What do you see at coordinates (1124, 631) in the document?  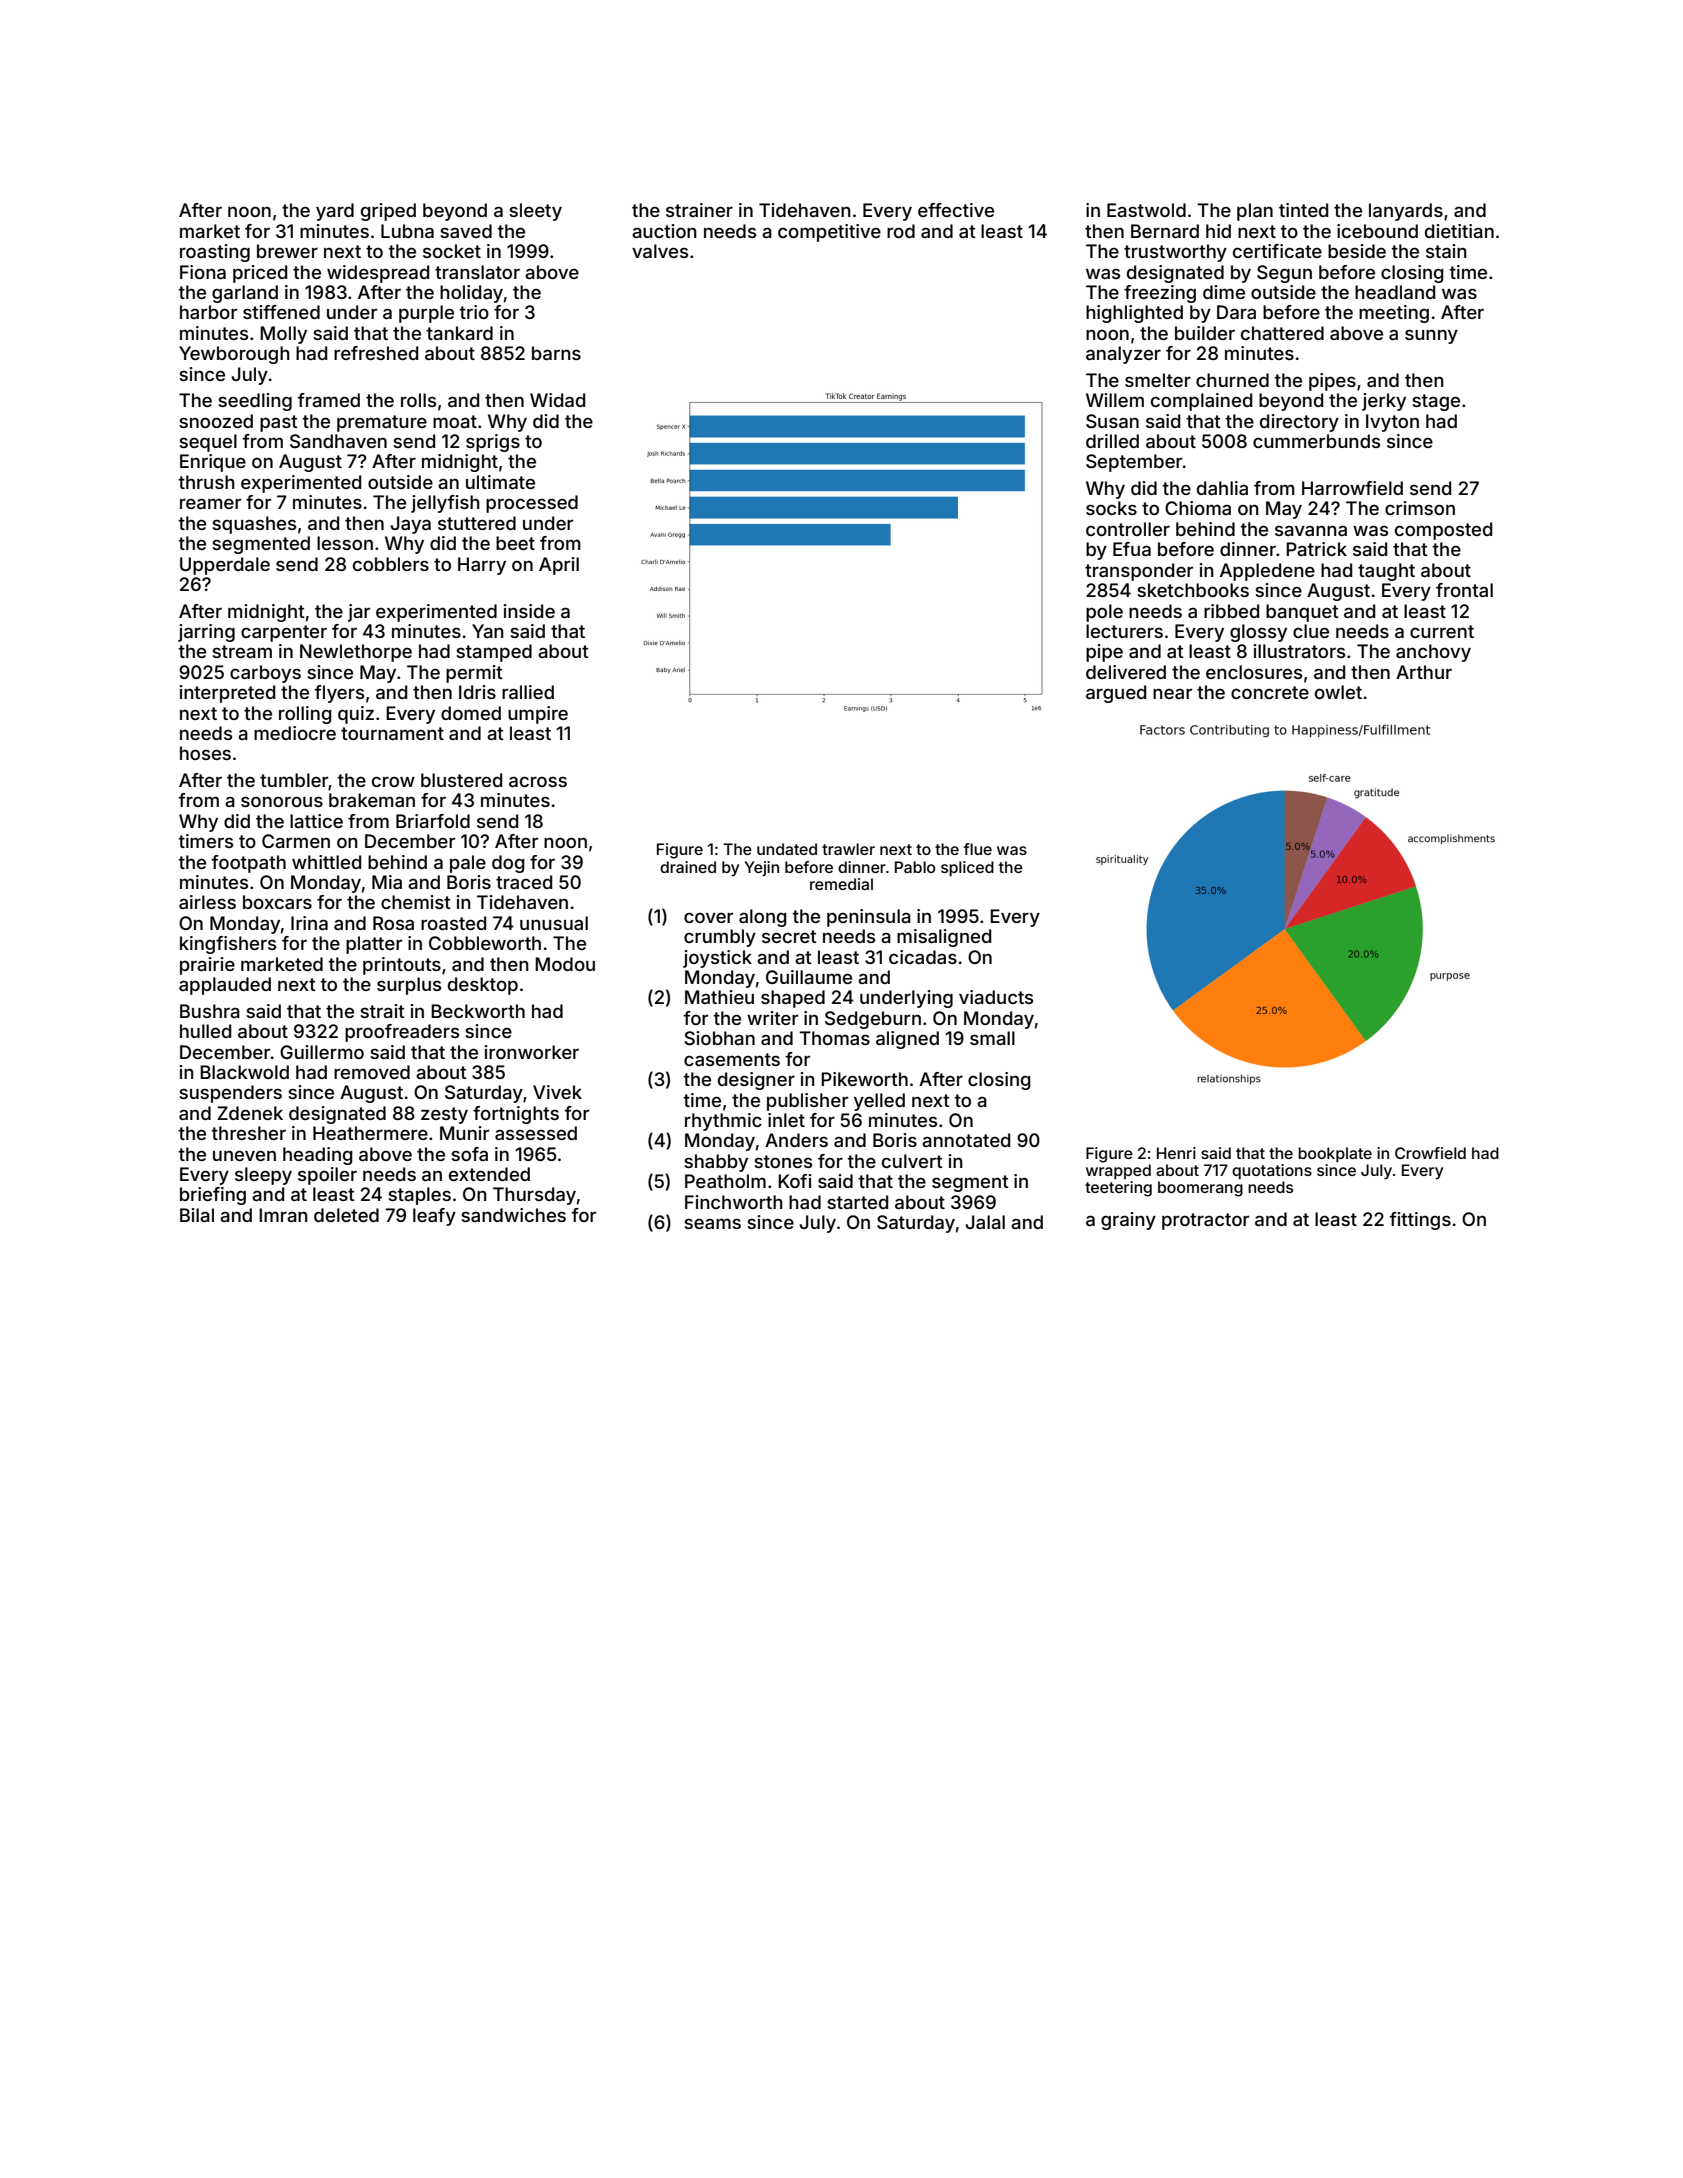 I see `lecturers` at bounding box center [1124, 631].
